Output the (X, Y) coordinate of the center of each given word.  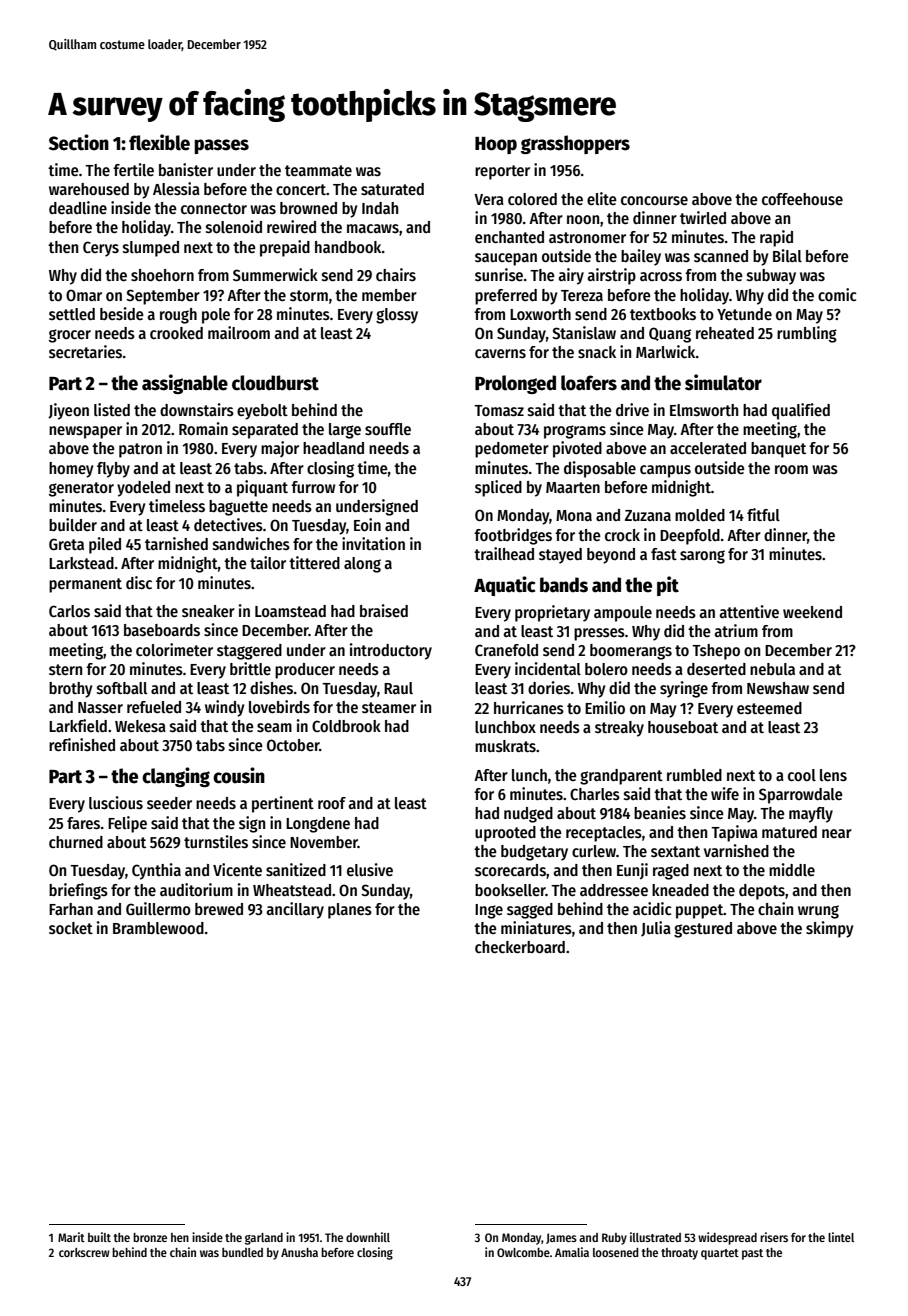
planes (350, 911)
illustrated (655, 1237)
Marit (71, 1237)
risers (774, 1237)
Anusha (299, 1252)
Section (79, 142)
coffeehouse (802, 199)
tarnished (176, 543)
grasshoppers (575, 144)
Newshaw (778, 688)
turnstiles (216, 842)
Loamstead (290, 611)
